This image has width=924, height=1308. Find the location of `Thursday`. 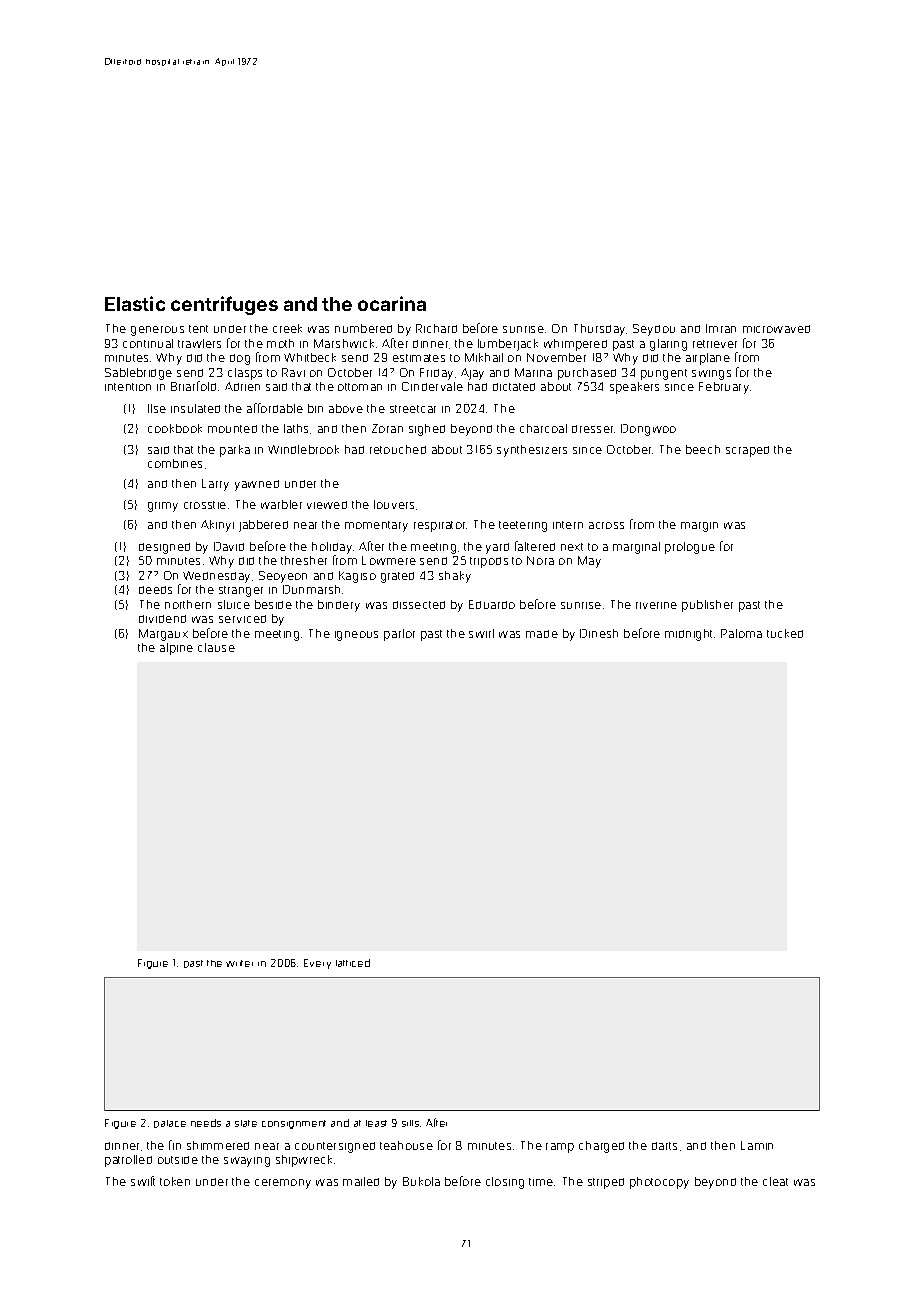

Thursday is located at coordinates (599, 330).
